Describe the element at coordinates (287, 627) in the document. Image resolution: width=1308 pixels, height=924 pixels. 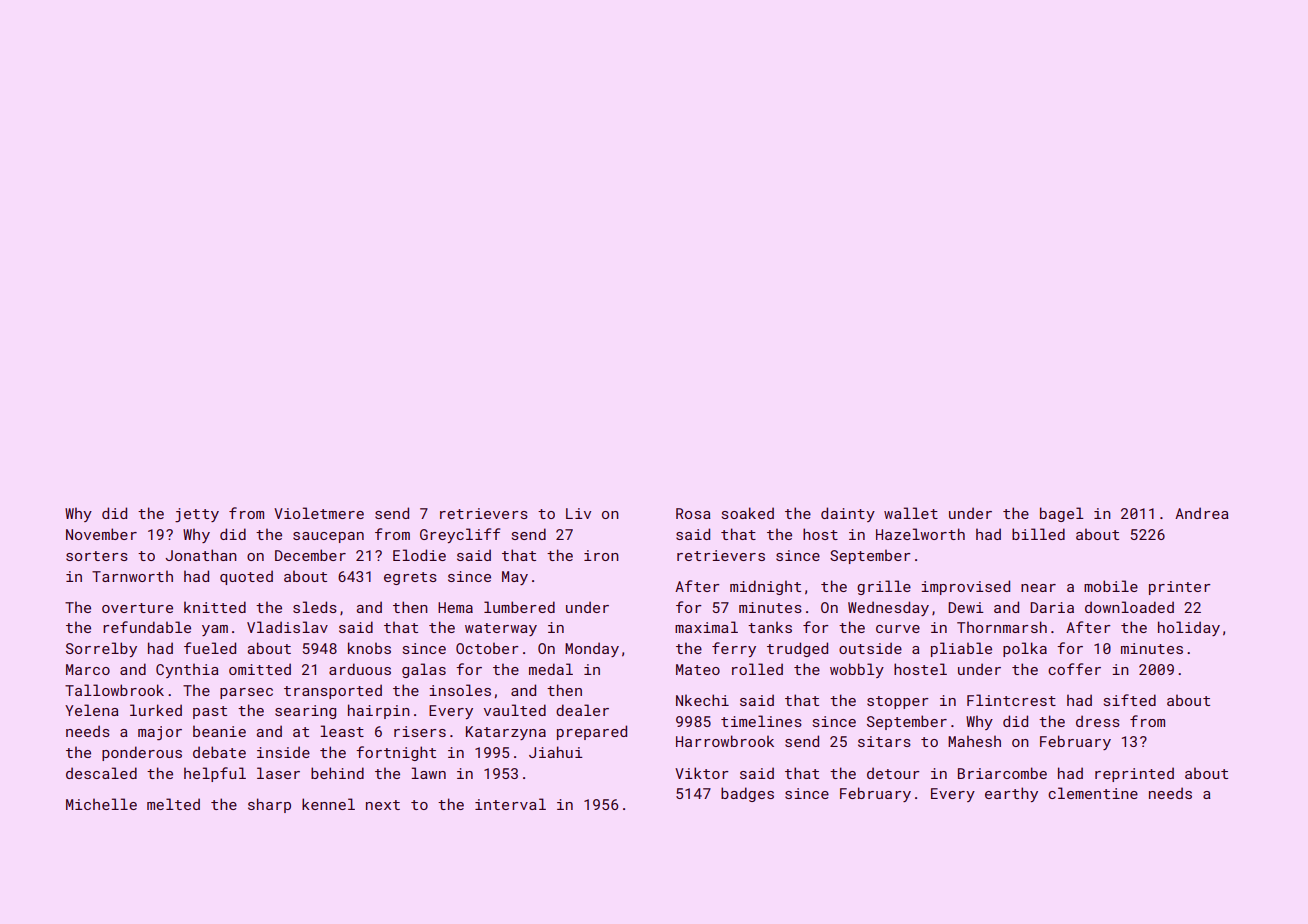
I see `Vladislav` at that location.
